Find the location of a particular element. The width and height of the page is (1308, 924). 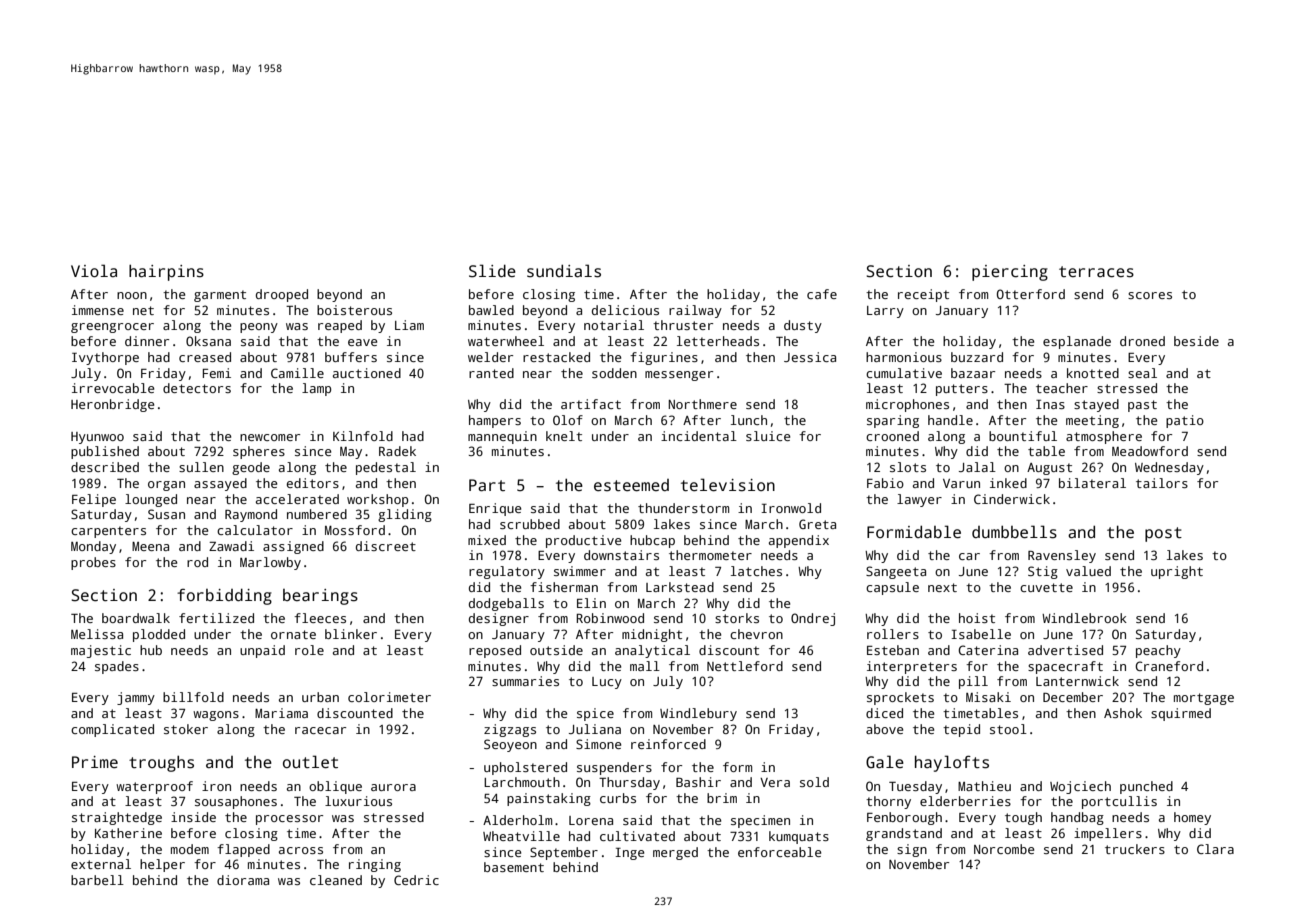

esteemed is located at coordinates (631, 485).
